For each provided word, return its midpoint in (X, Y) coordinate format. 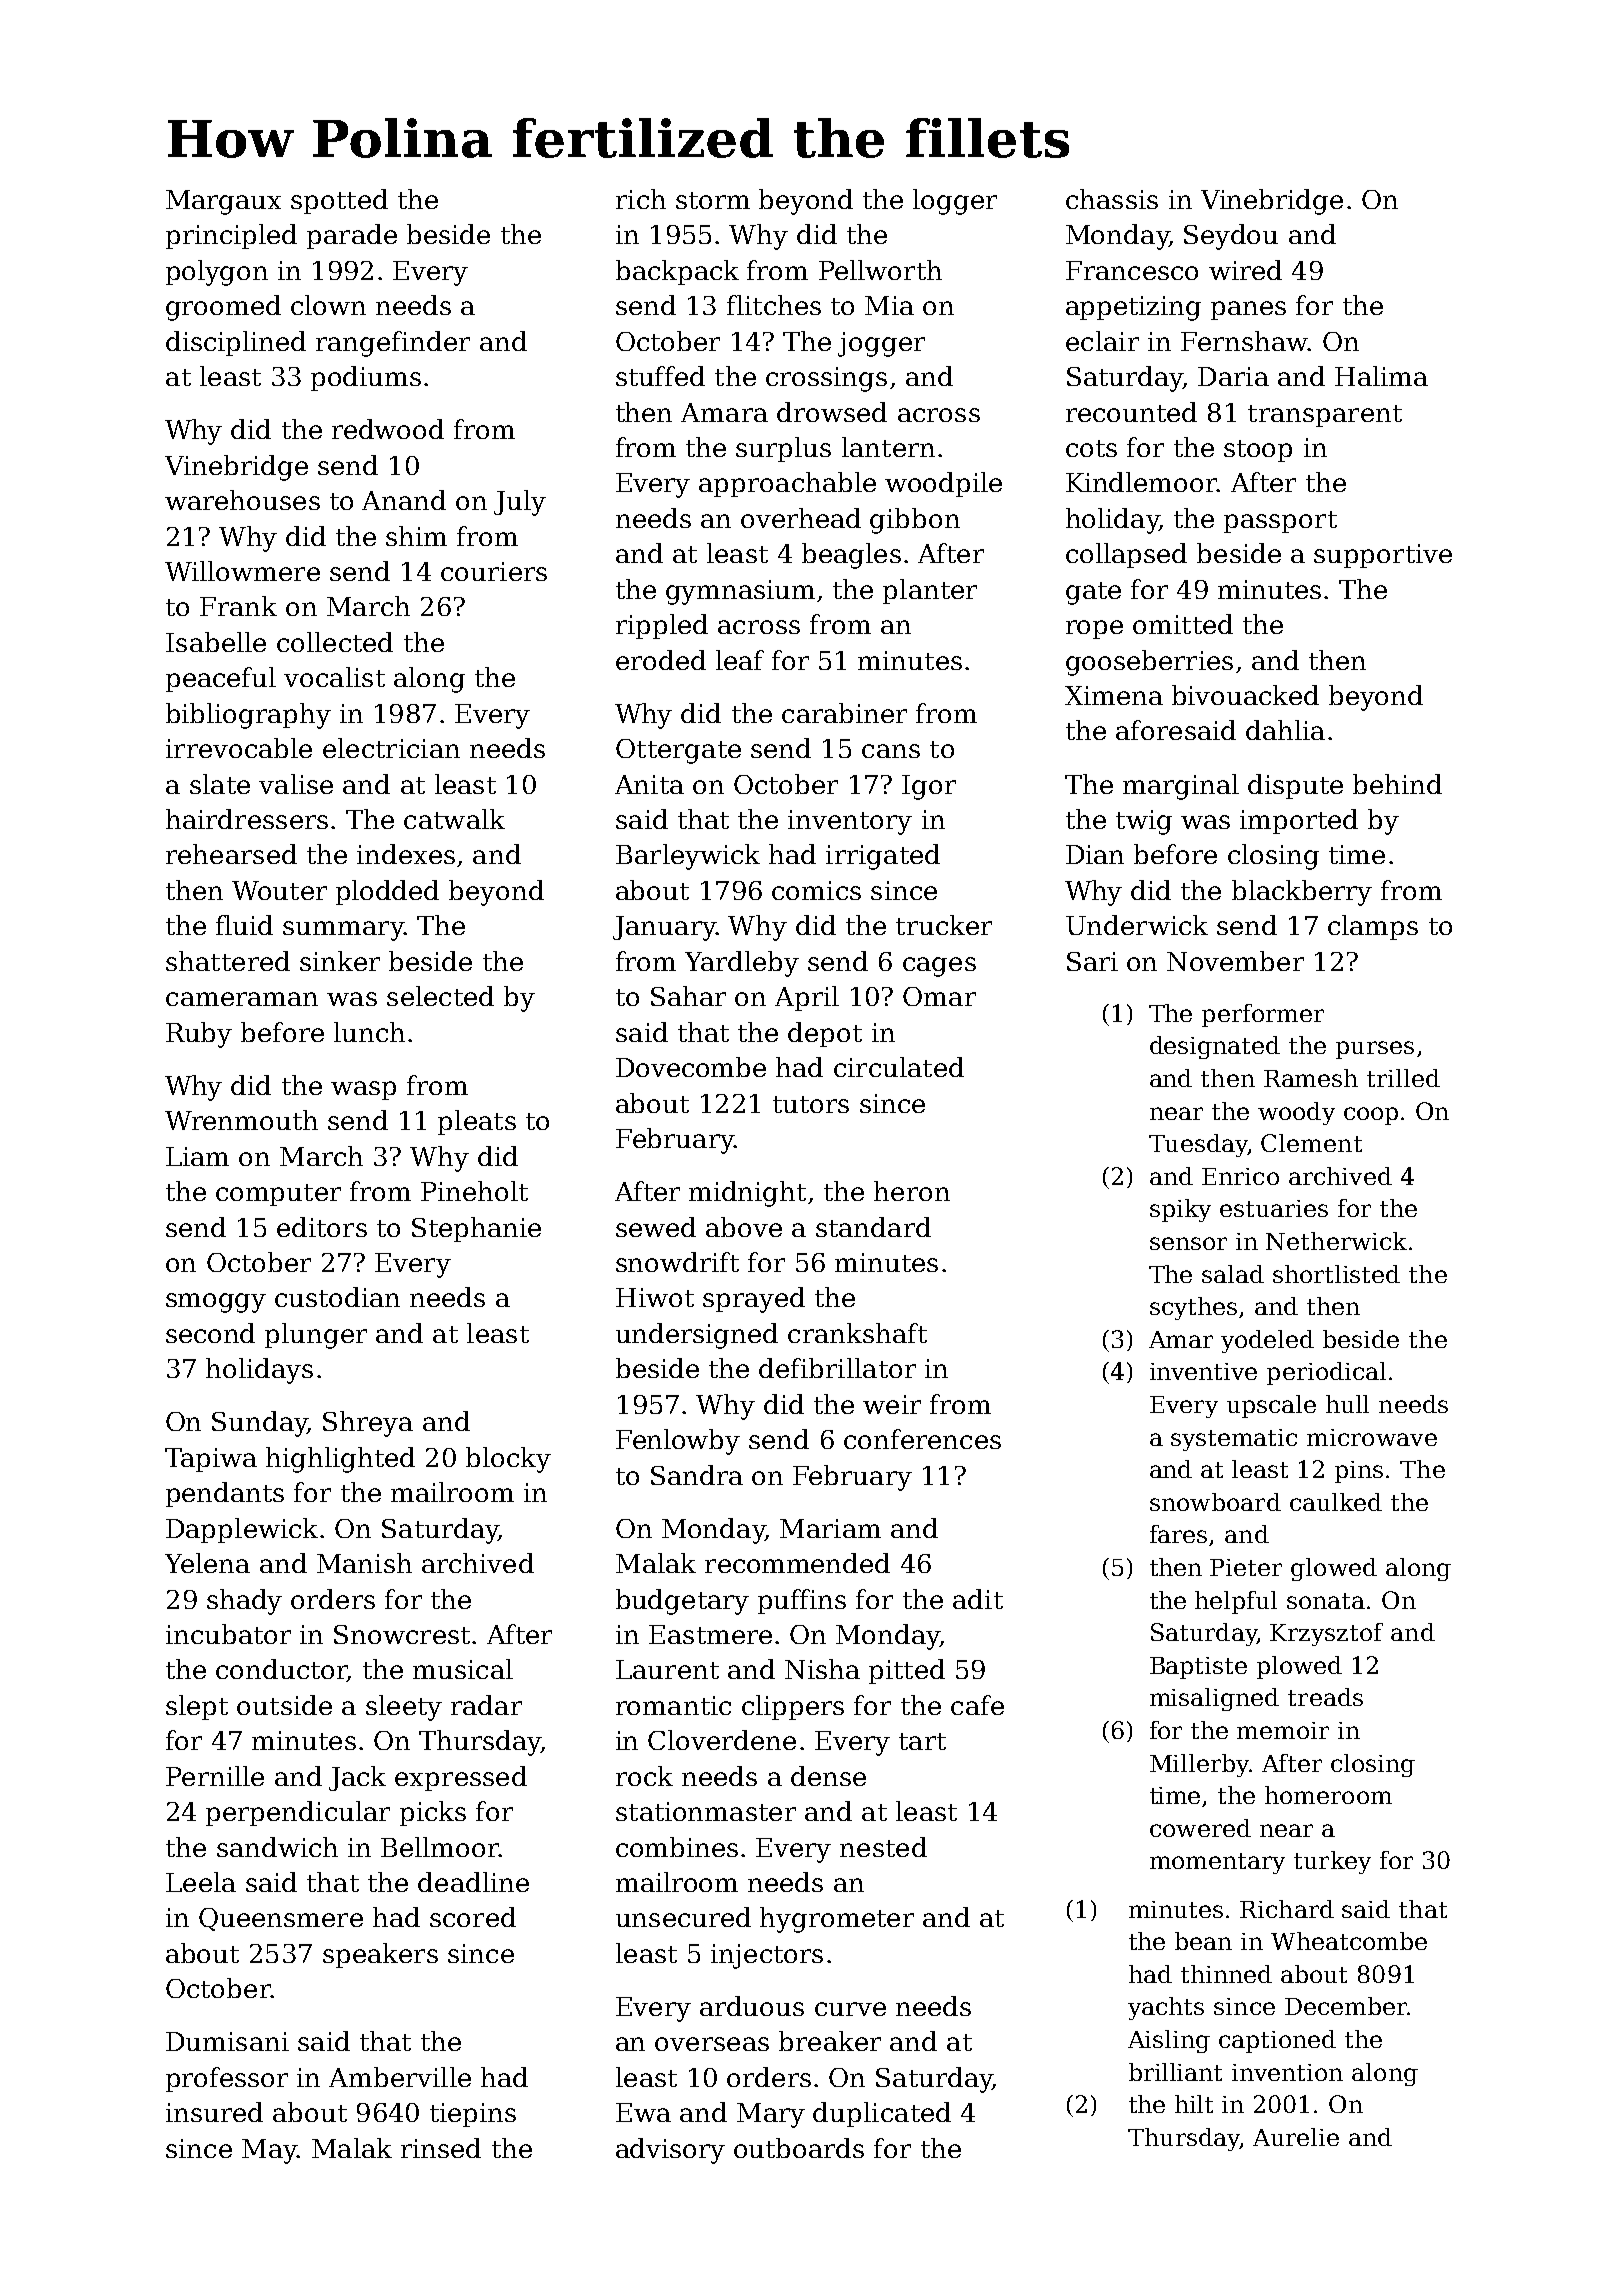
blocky (508, 1460)
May (269, 2151)
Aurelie (1296, 2137)
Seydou (1231, 237)
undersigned (697, 1336)
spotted (339, 201)
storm (713, 200)
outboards (799, 2148)
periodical (1326, 1373)
